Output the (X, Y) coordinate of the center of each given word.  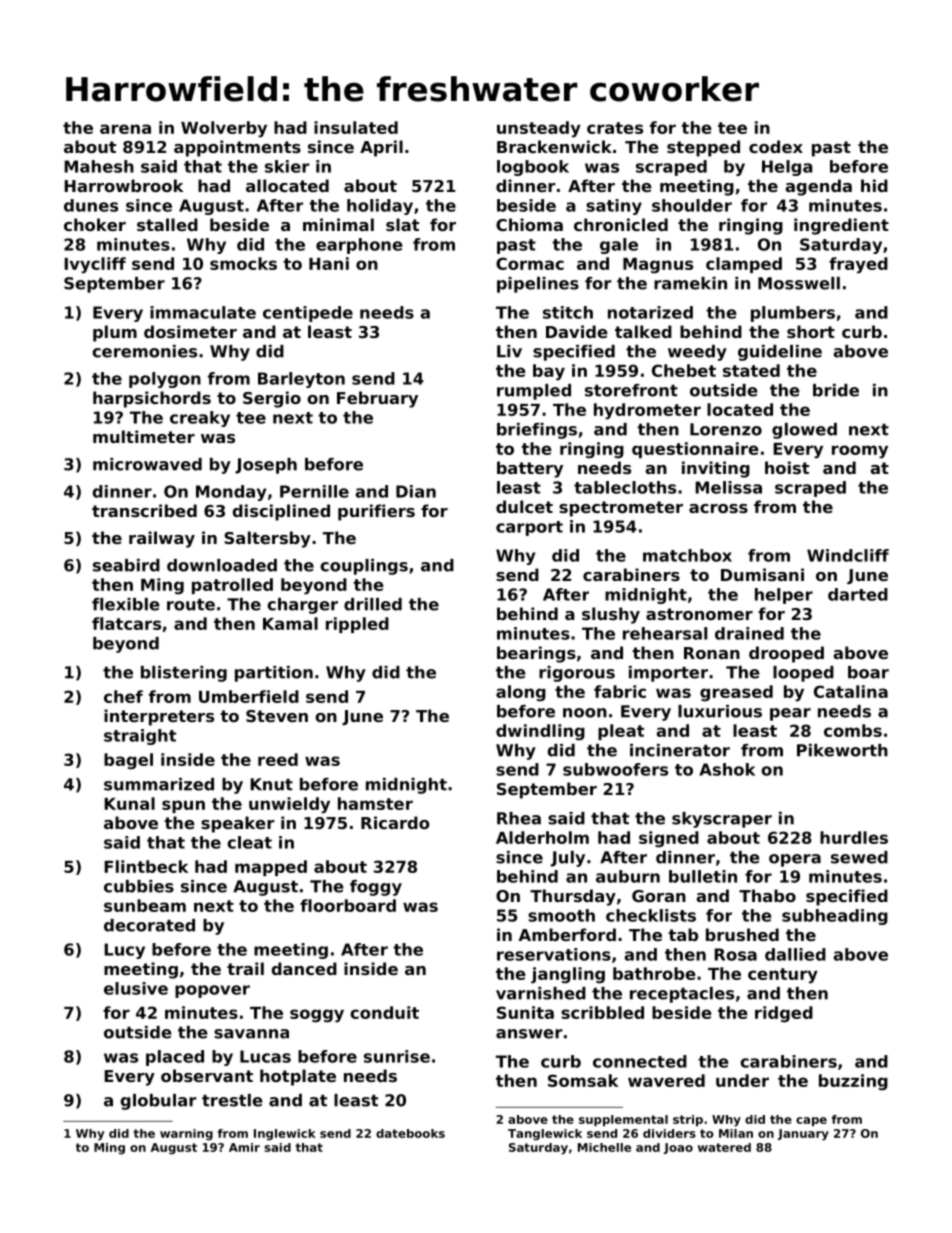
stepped (703, 148)
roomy (860, 452)
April (381, 148)
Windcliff (848, 555)
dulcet (524, 506)
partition (274, 674)
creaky (200, 419)
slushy (611, 615)
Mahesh (99, 166)
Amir (244, 1147)
